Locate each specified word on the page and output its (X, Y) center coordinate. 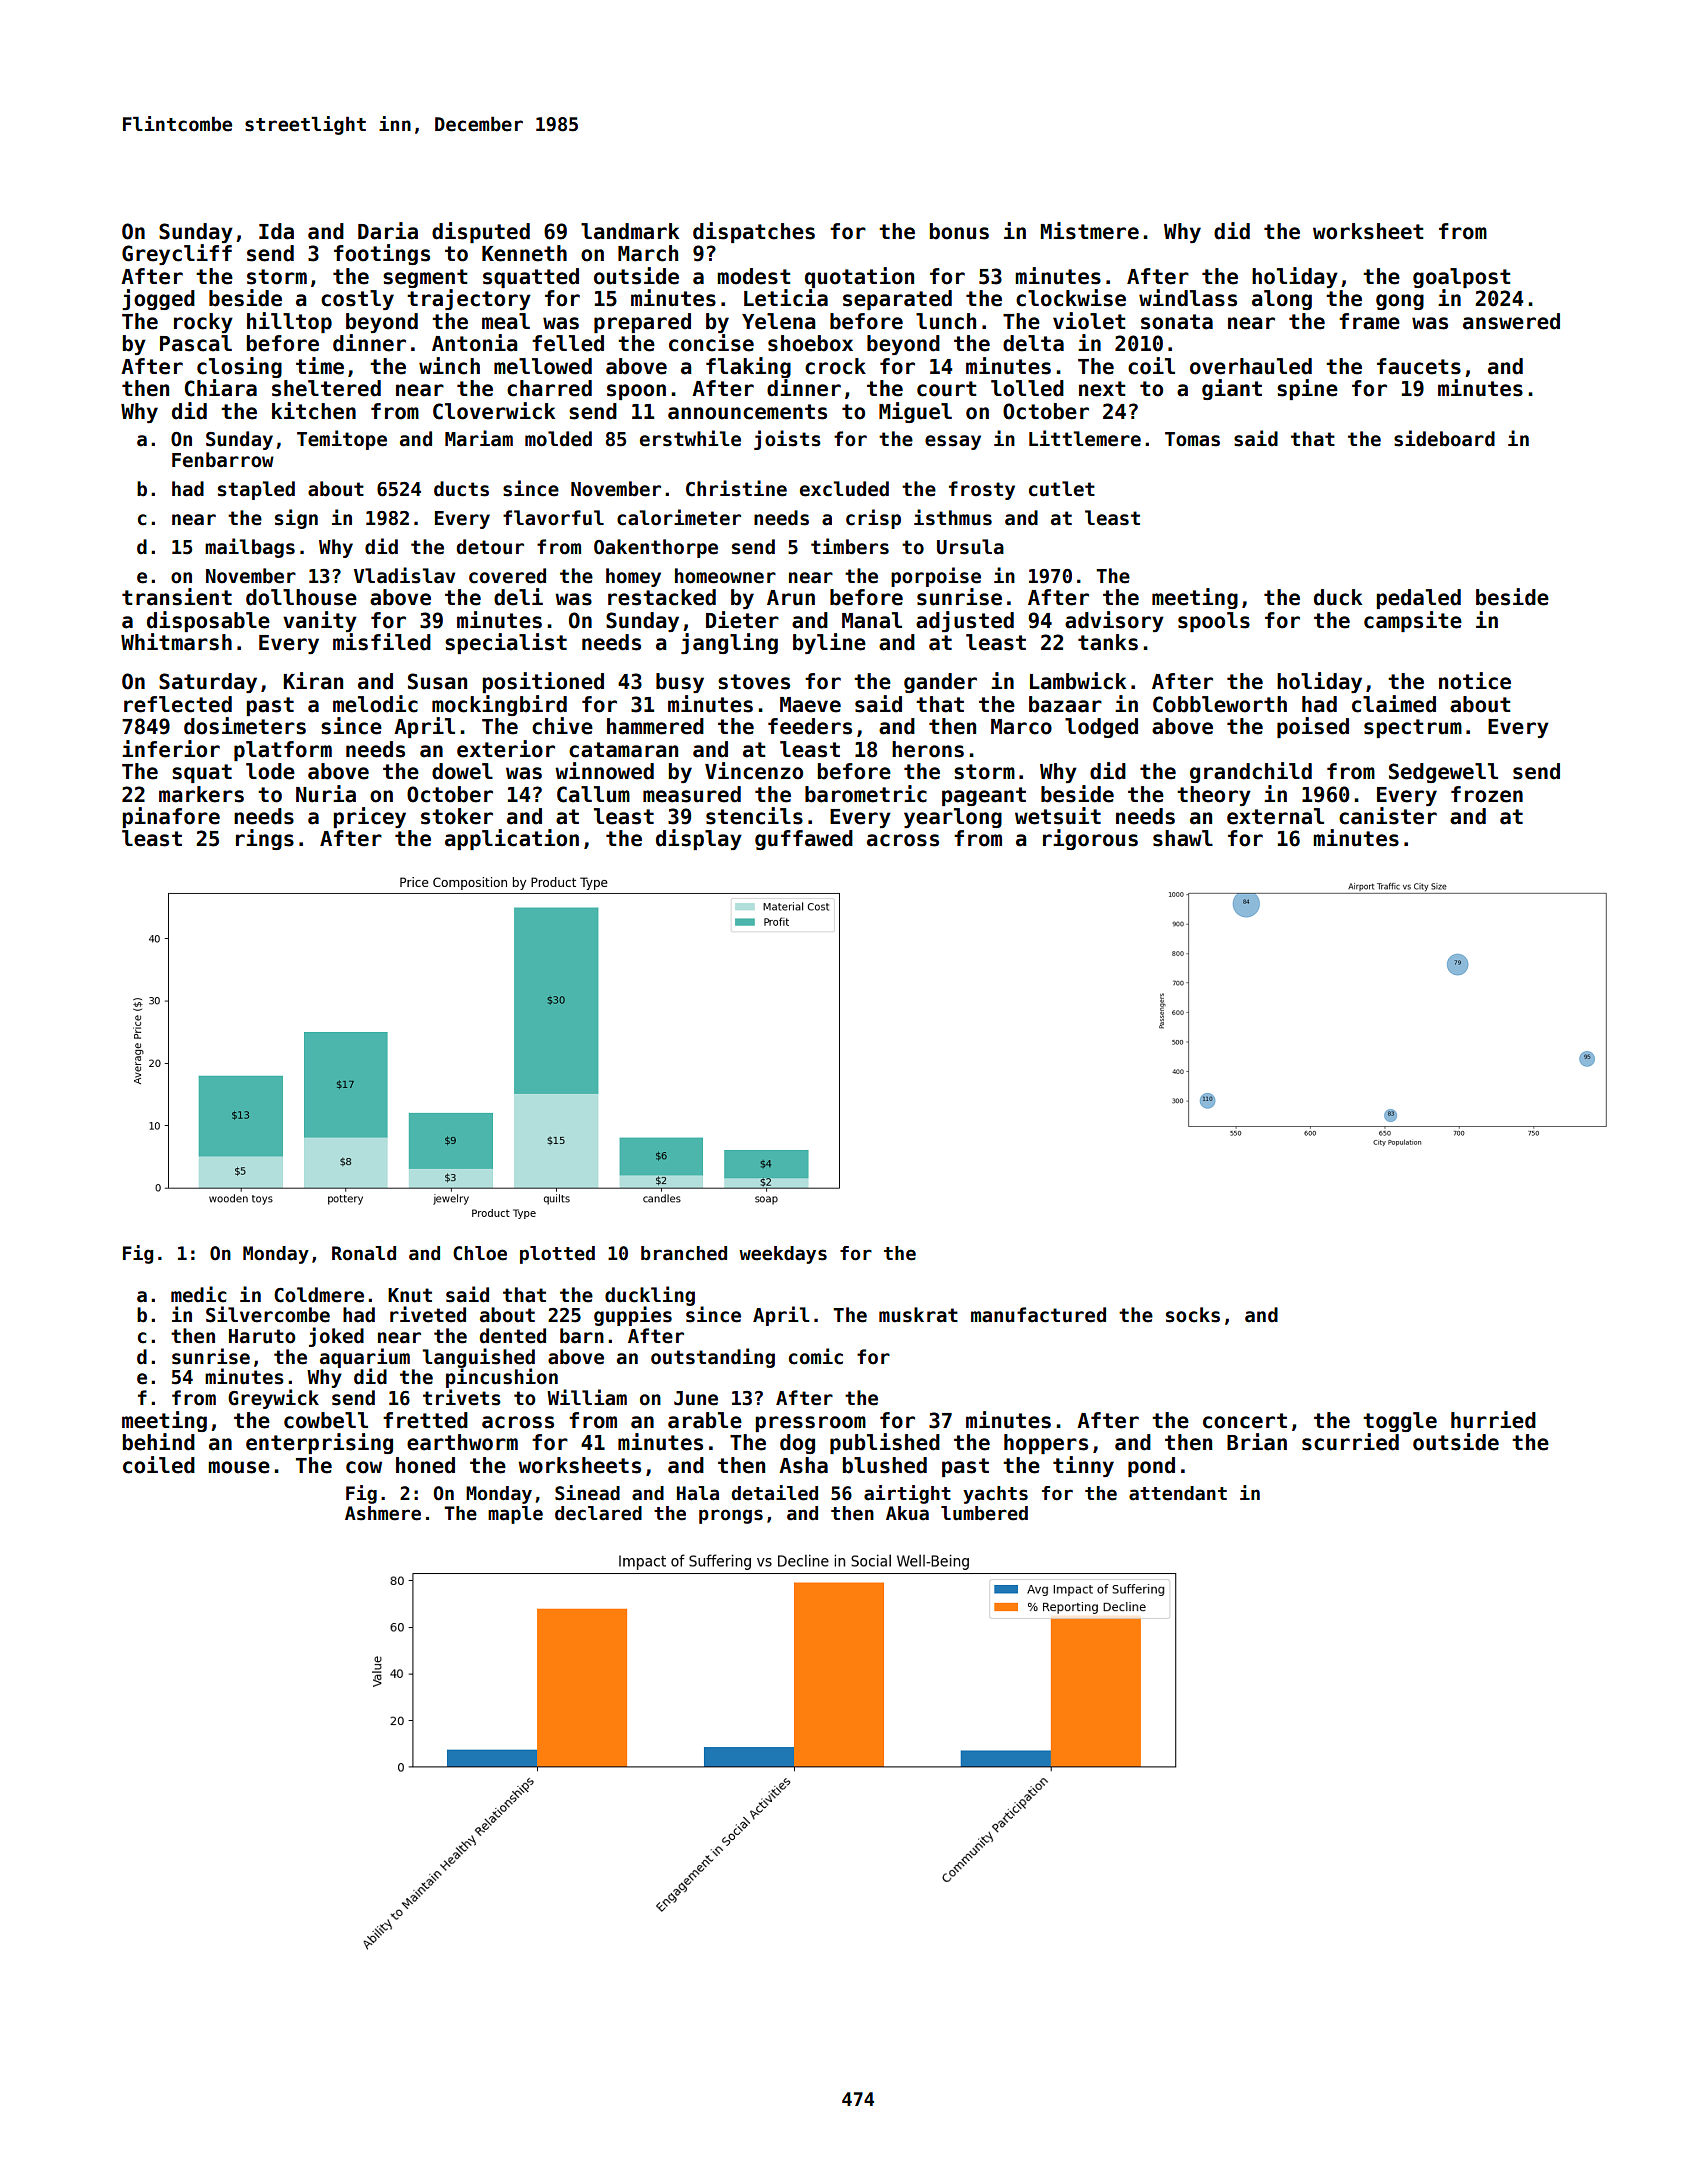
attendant (1178, 1493)
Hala (698, 1493)
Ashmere (383, 1513)
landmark (630, 231)
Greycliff (177, 254)
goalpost (1461, 278)
